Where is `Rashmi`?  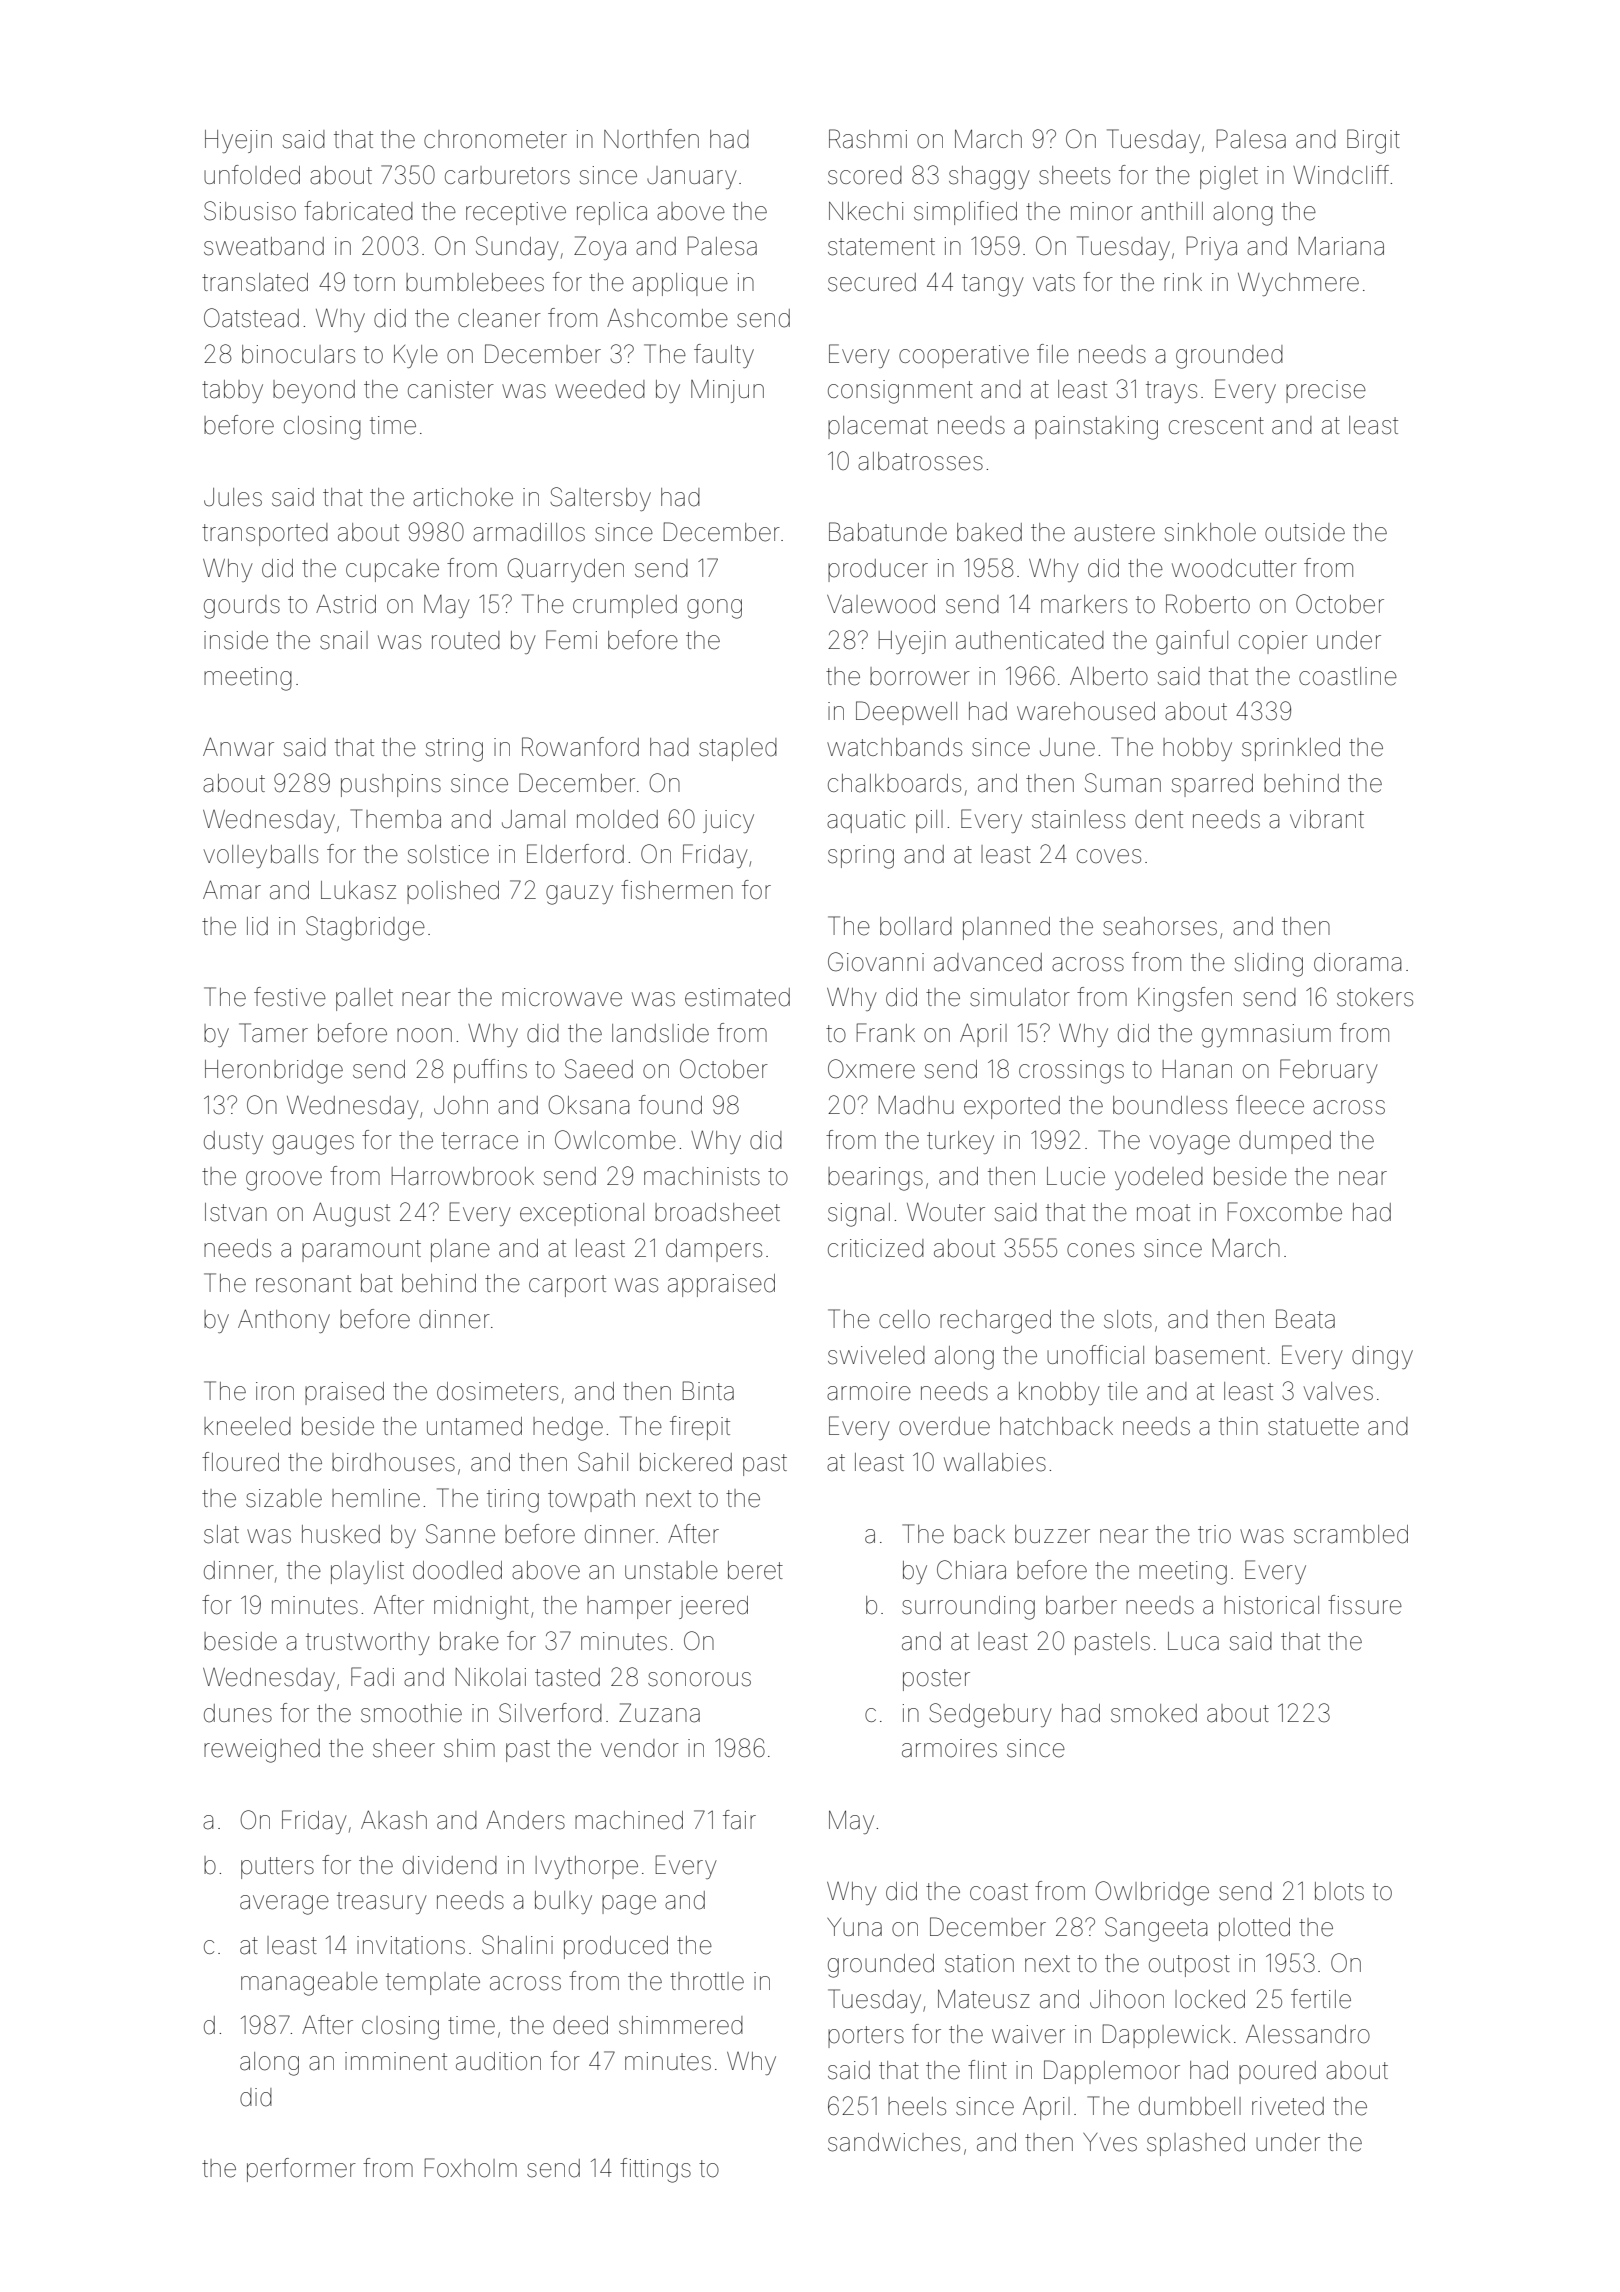
Rashmi is located at coordinates (868, 139).
